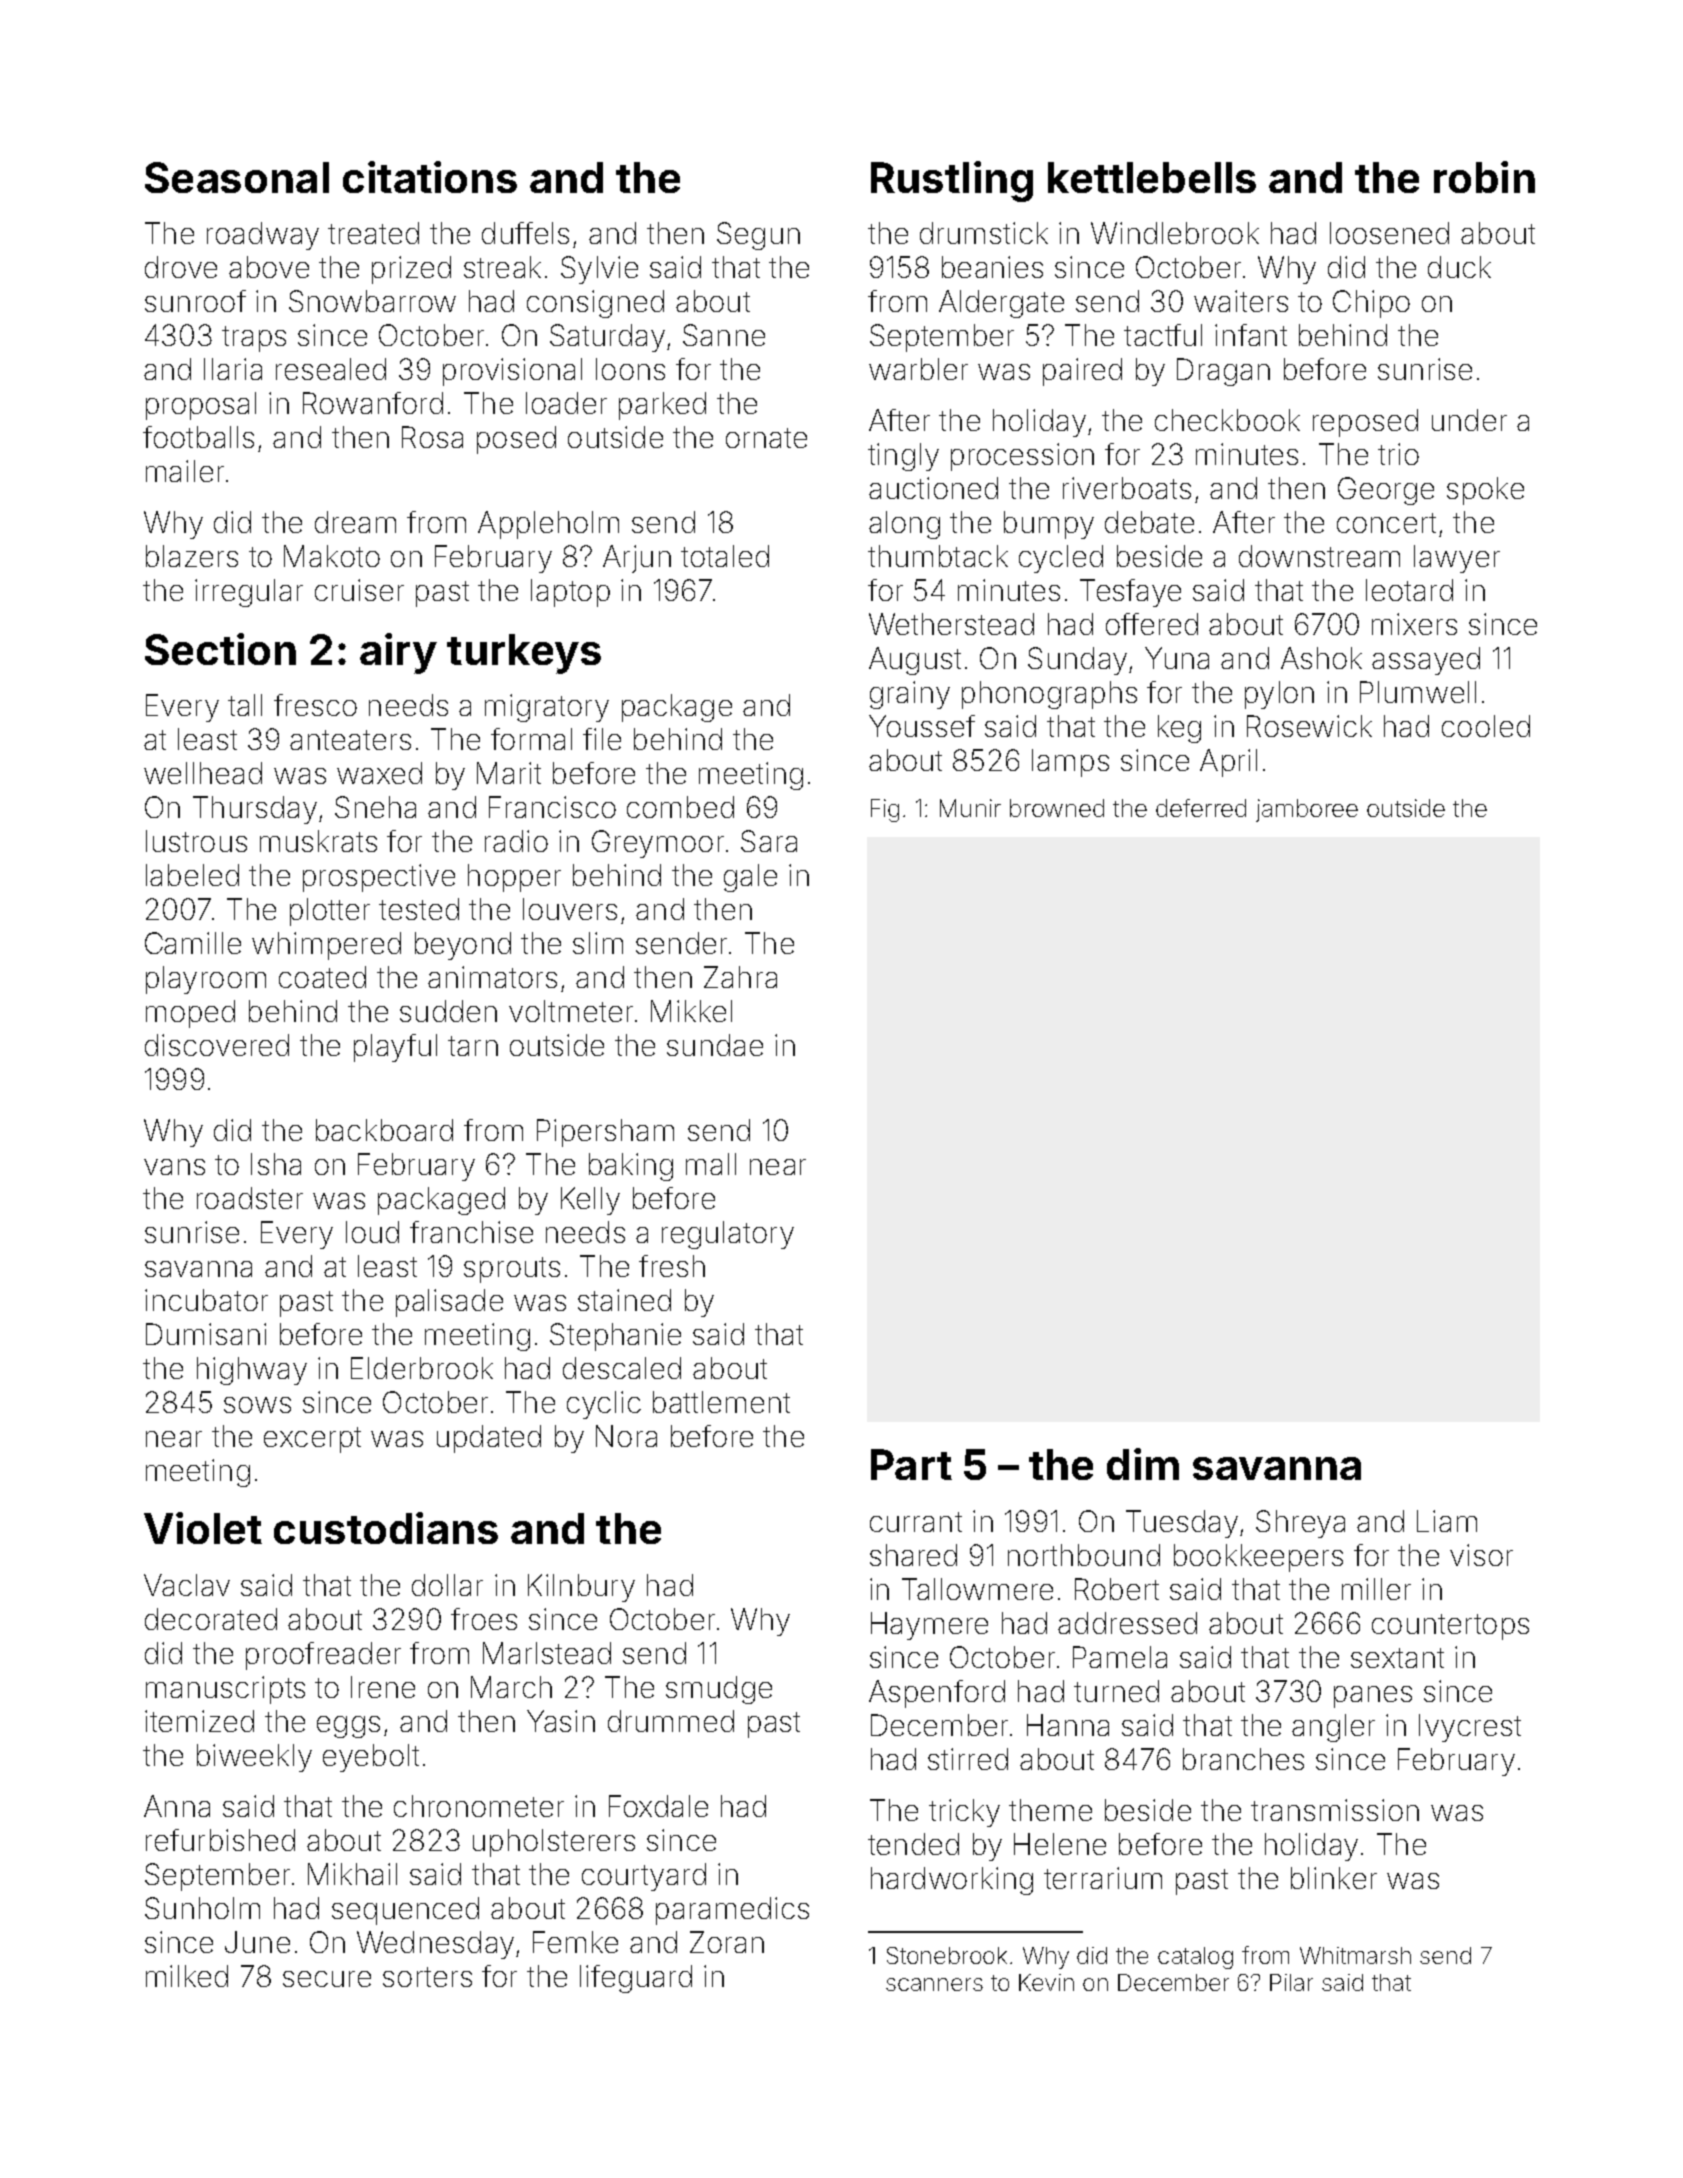  I want to click on Marit, so click(509, 773).
